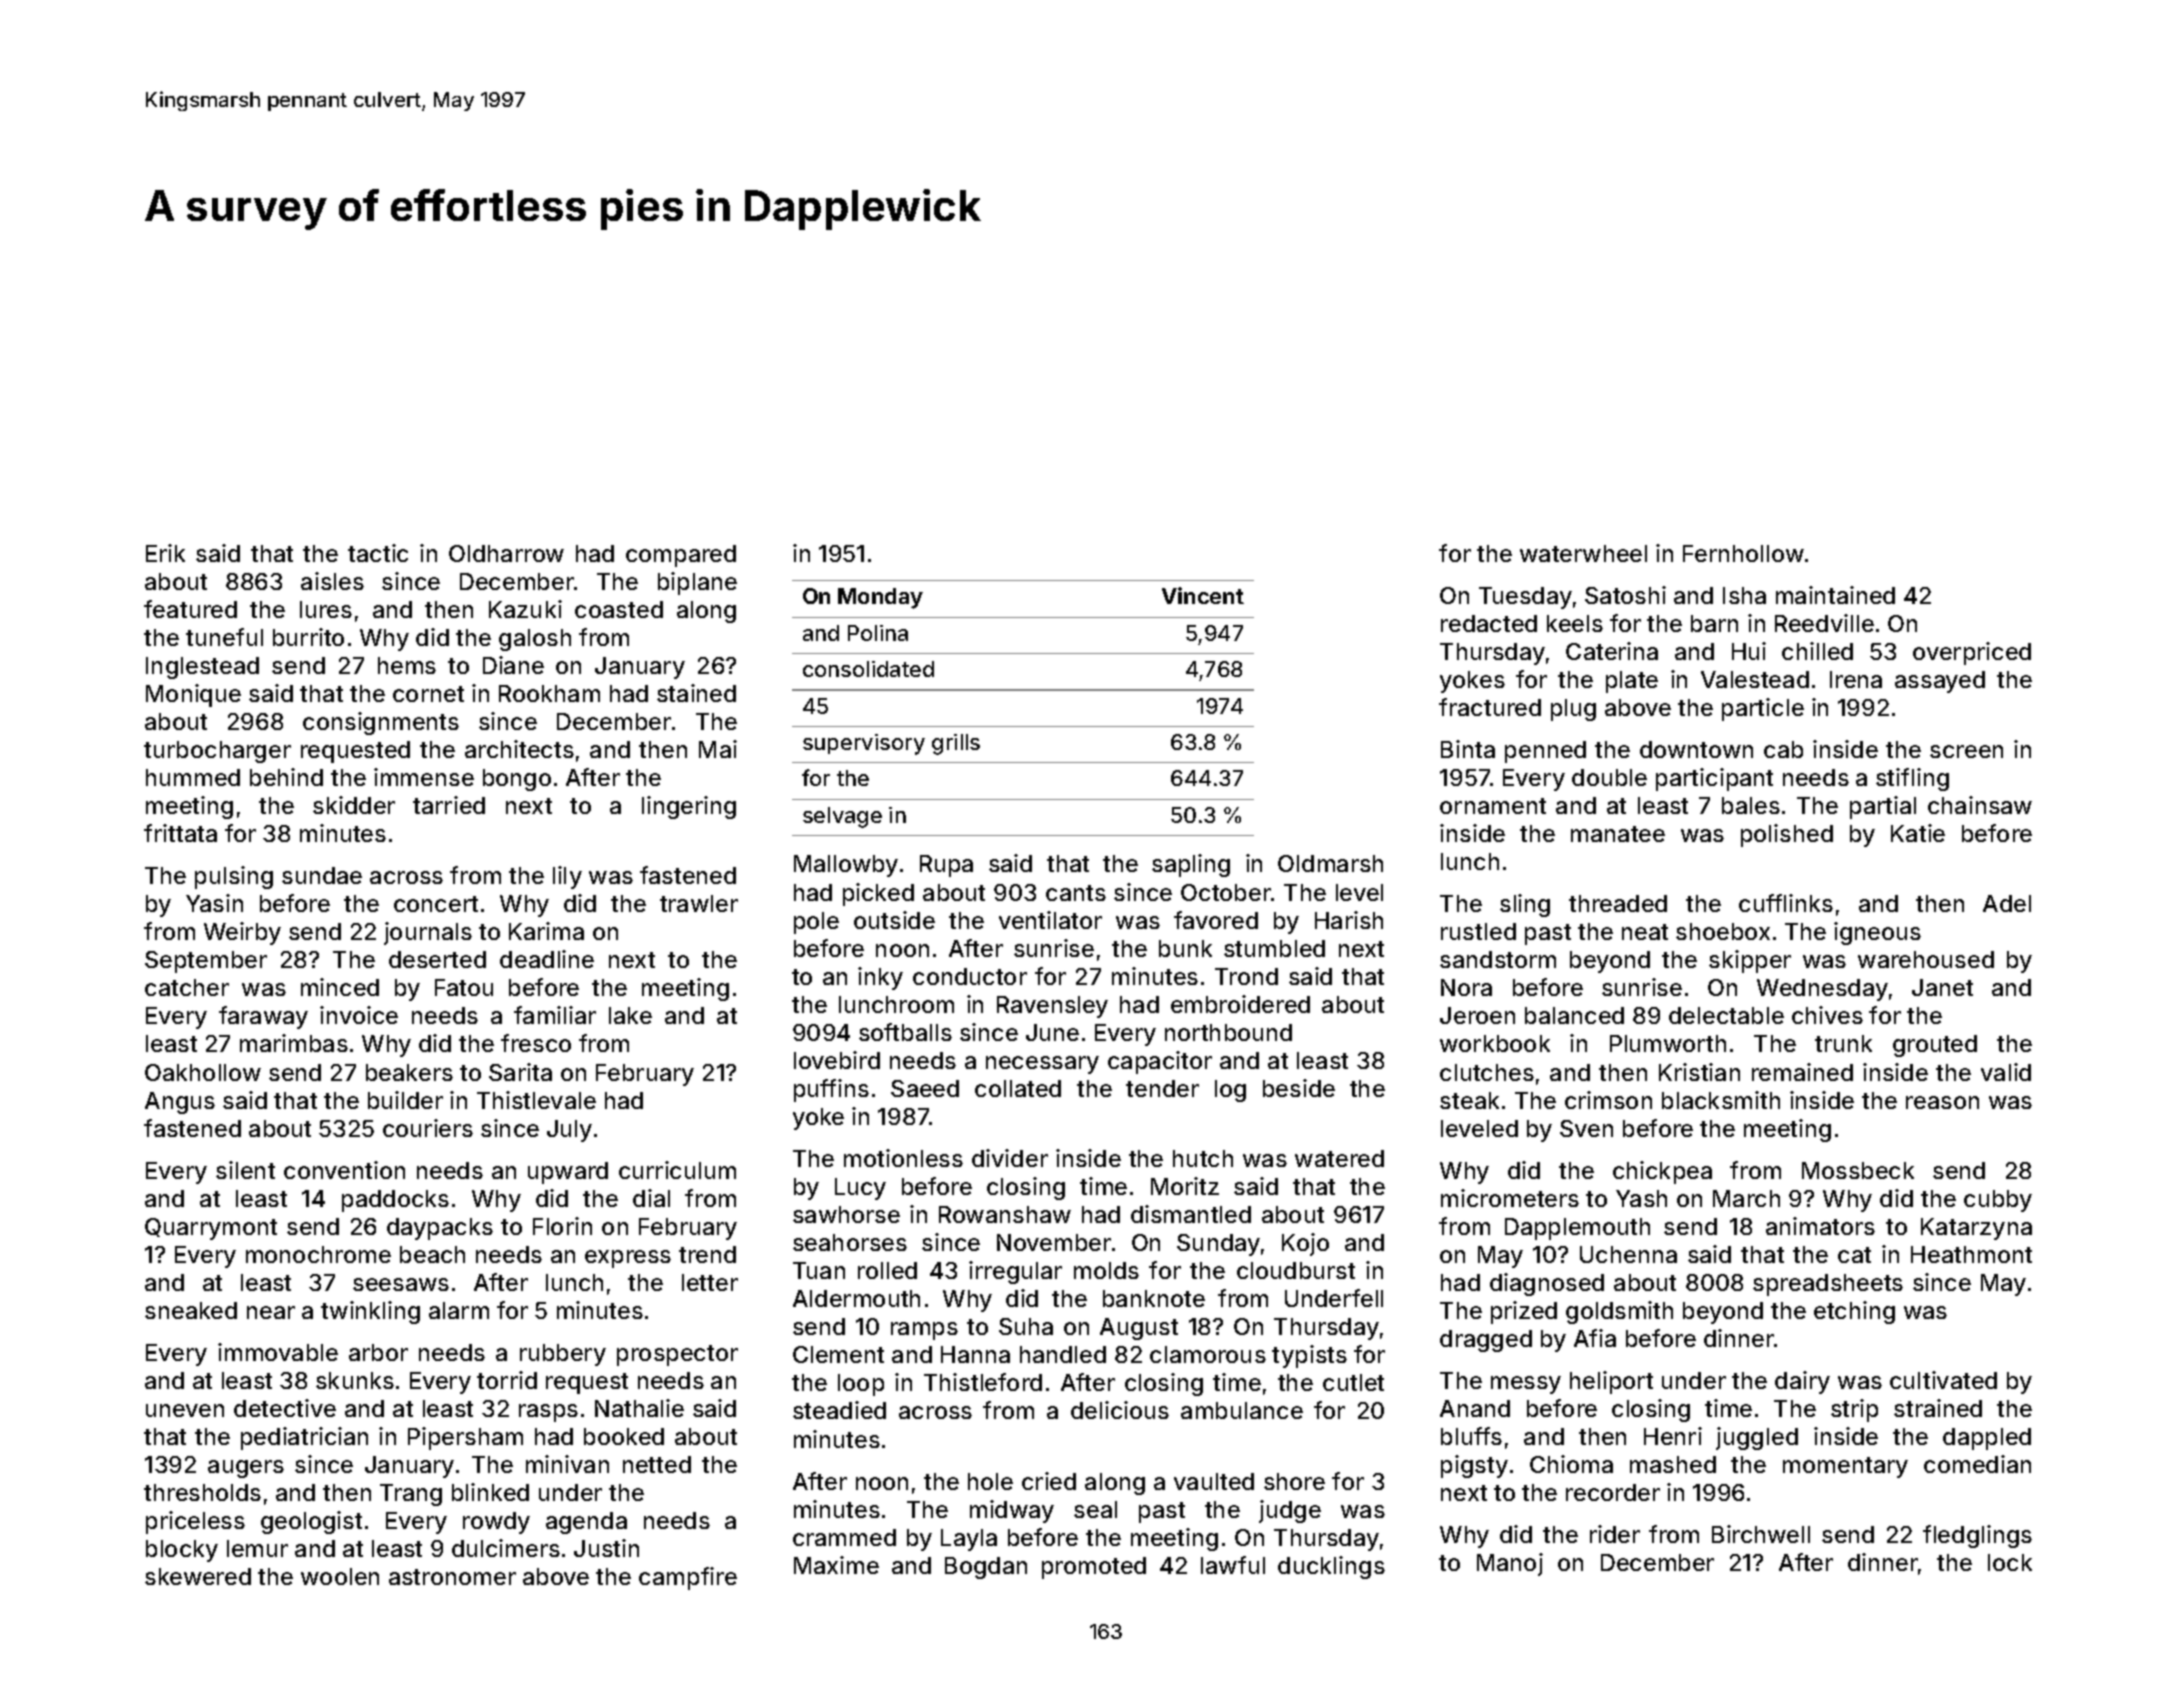  What do you see at coordinates (1583, 553) in the screenshot?
I see `waterwheel` at bounding box center [1583, 553].
